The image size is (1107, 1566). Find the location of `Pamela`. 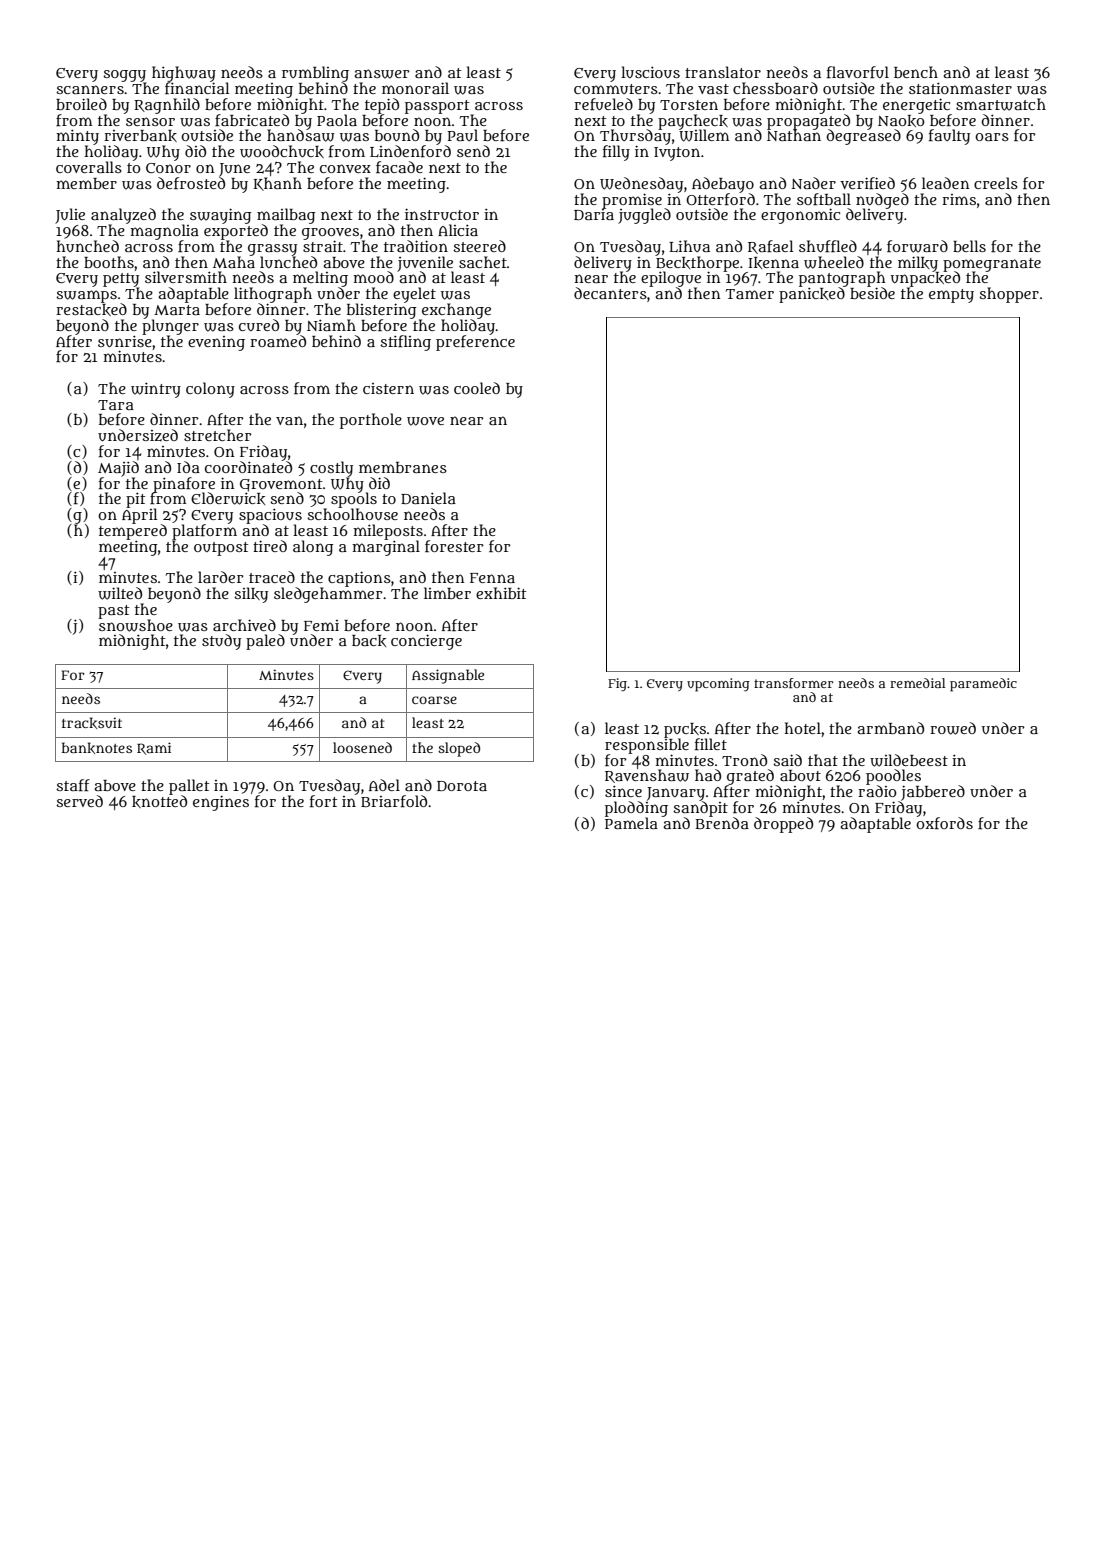

Pamela is located at coordinates (631, 823).
